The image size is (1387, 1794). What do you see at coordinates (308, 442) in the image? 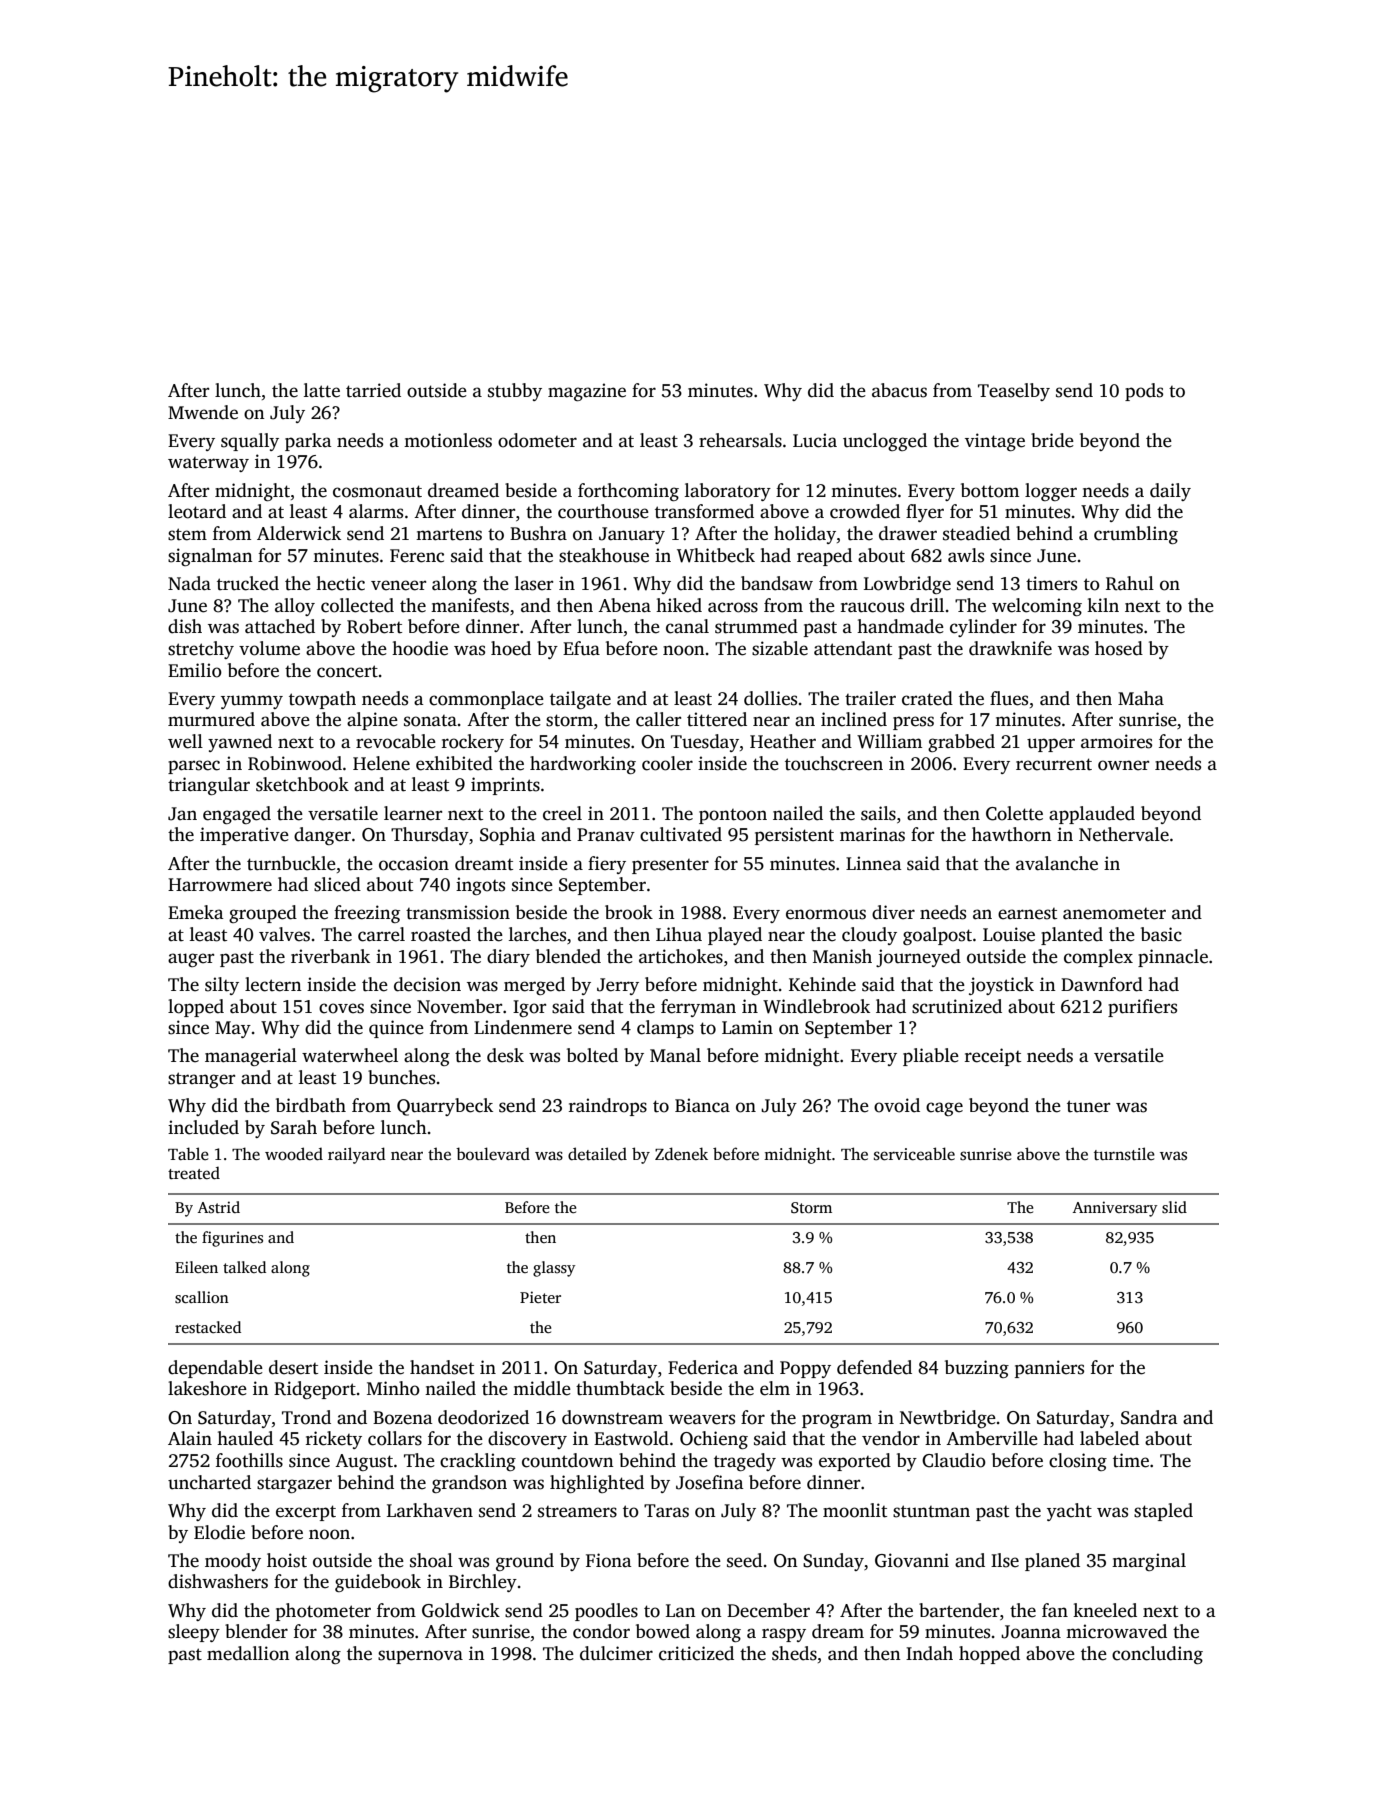
I see `parka` at bounding box center [308, 442].
